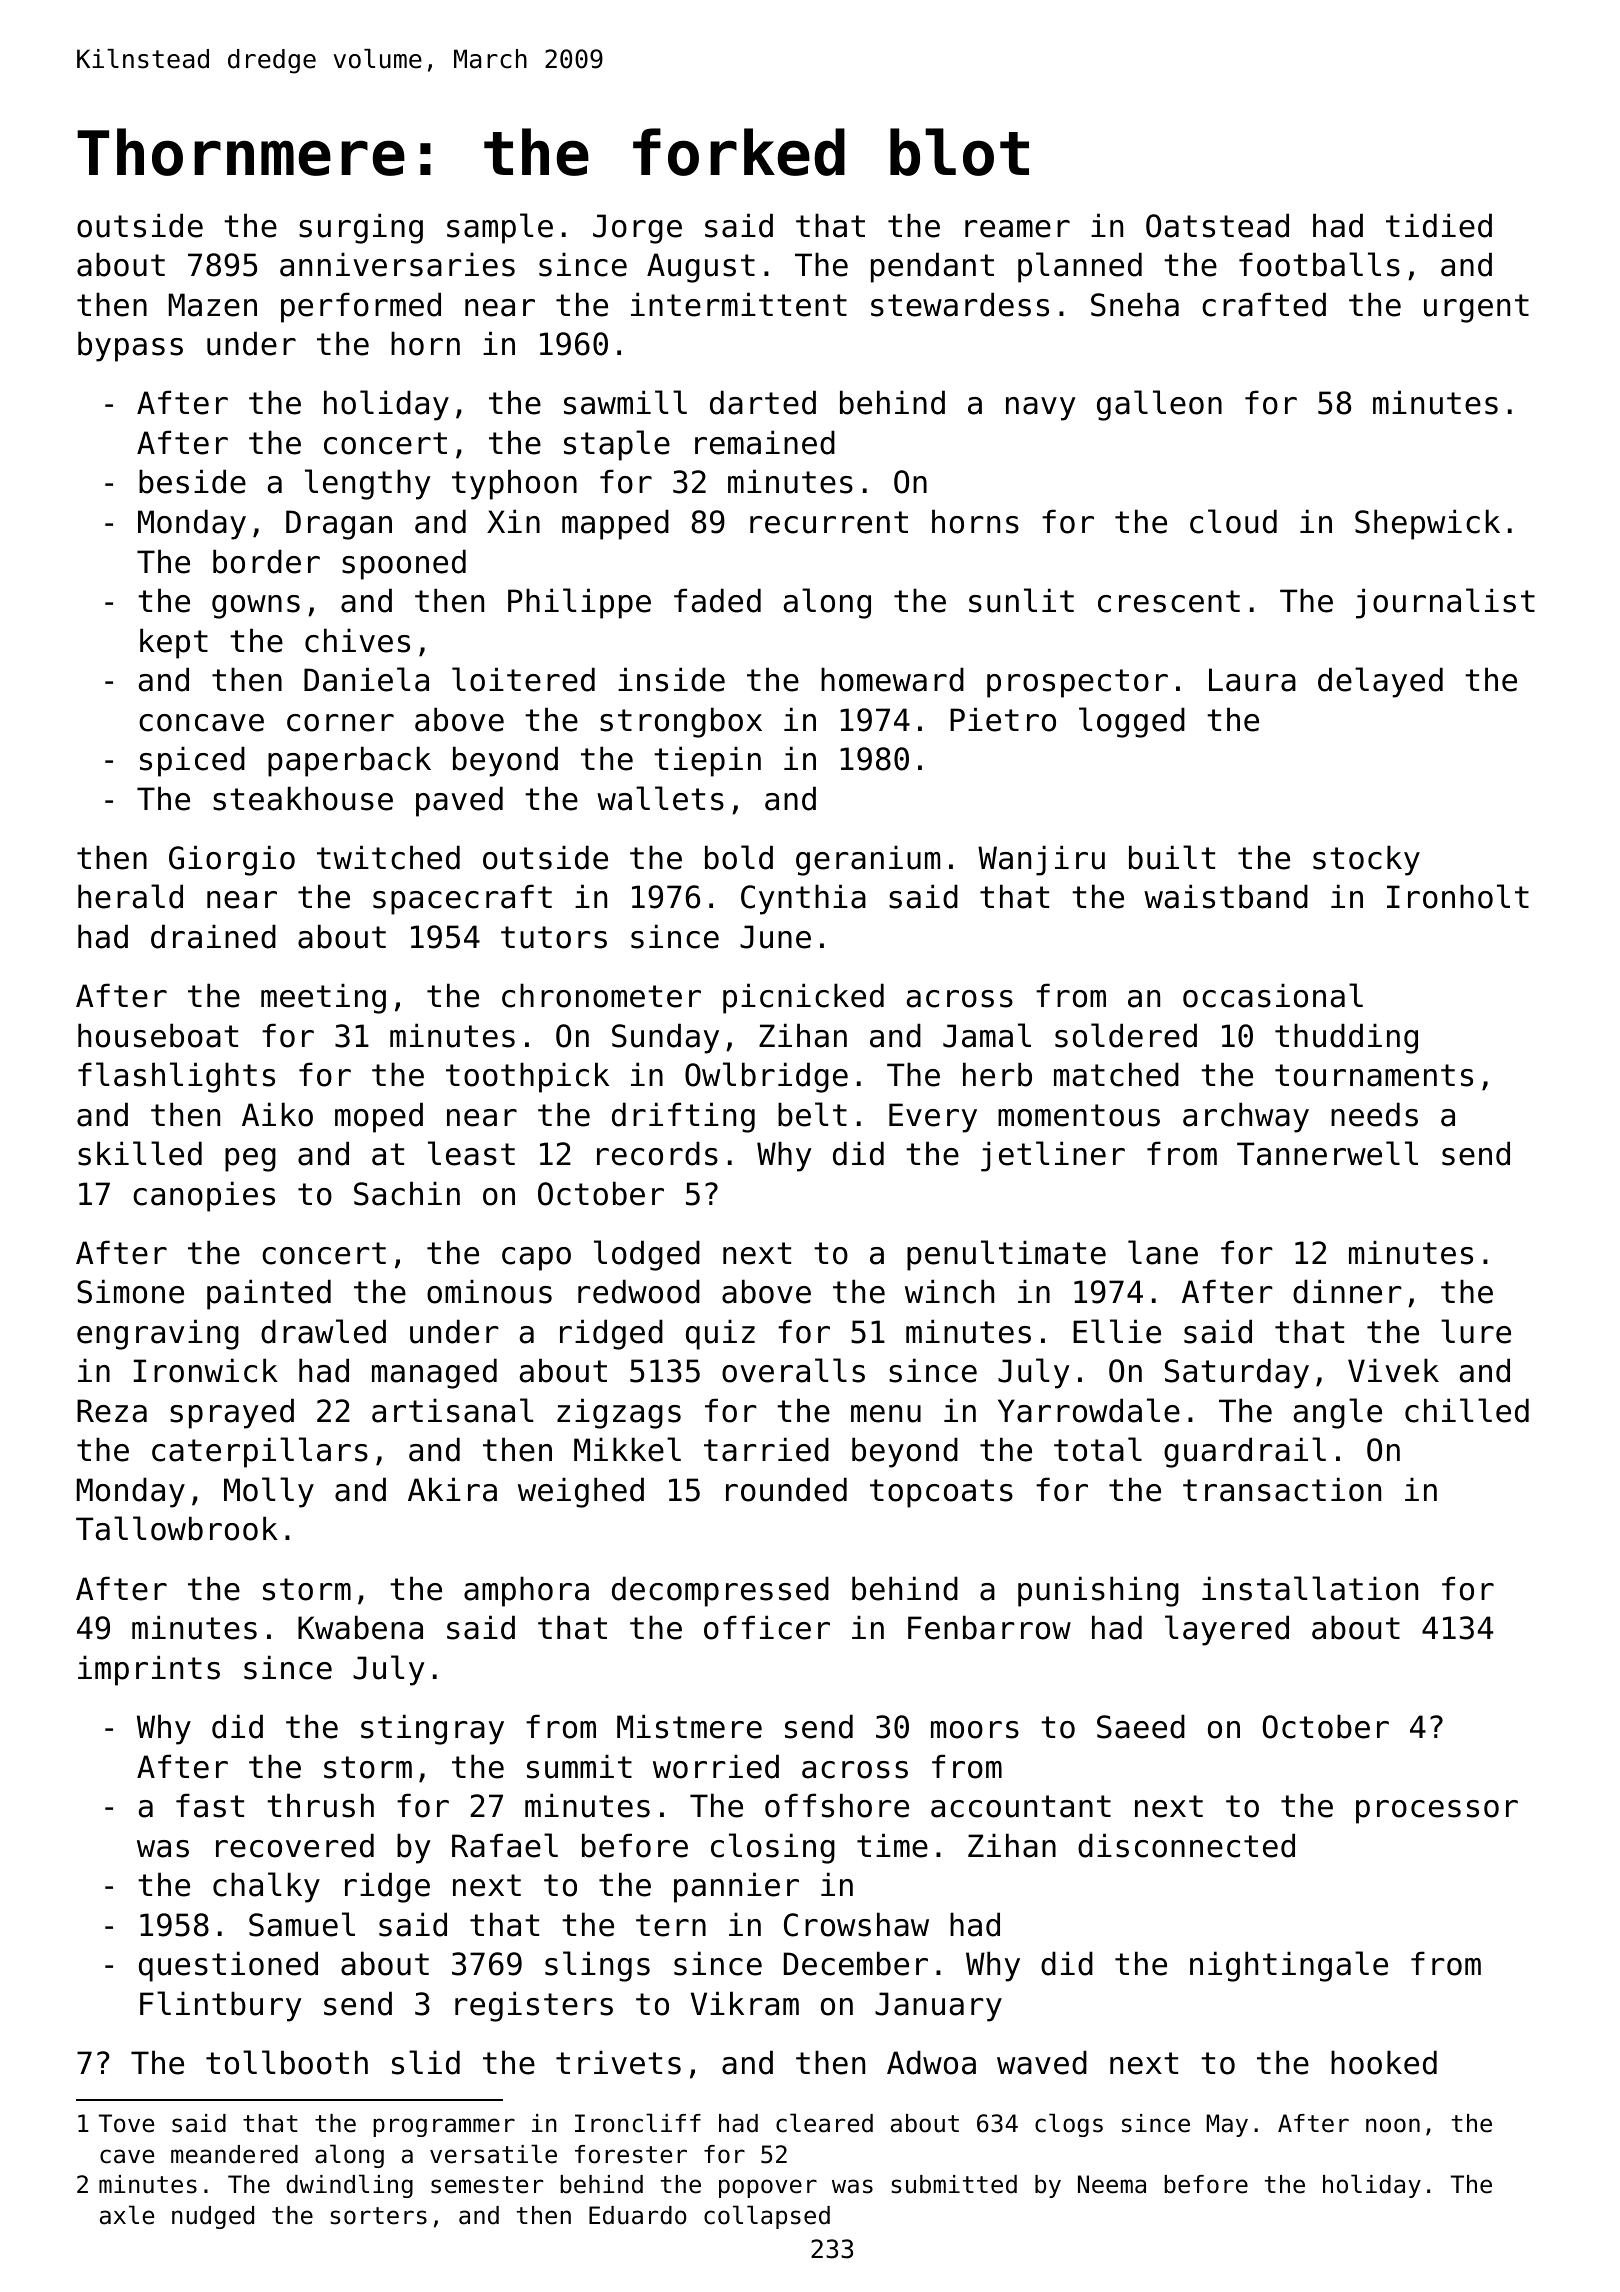  What do you see at coordinates (1467, 1410) in the image?
I see `chilled` at bounding box center [1467, 1410].
